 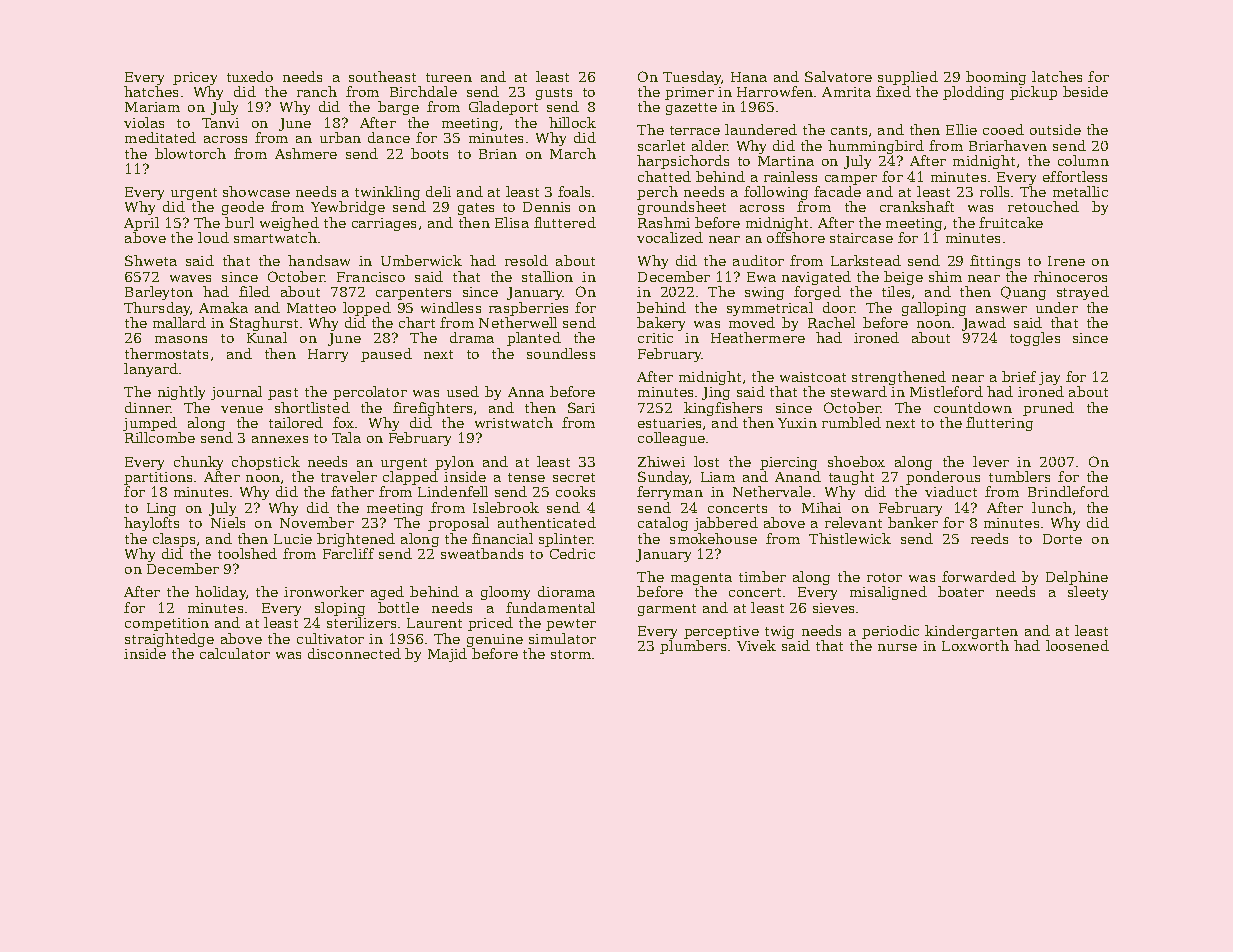 I want to click on splinter, so click(x=566, y=540).
